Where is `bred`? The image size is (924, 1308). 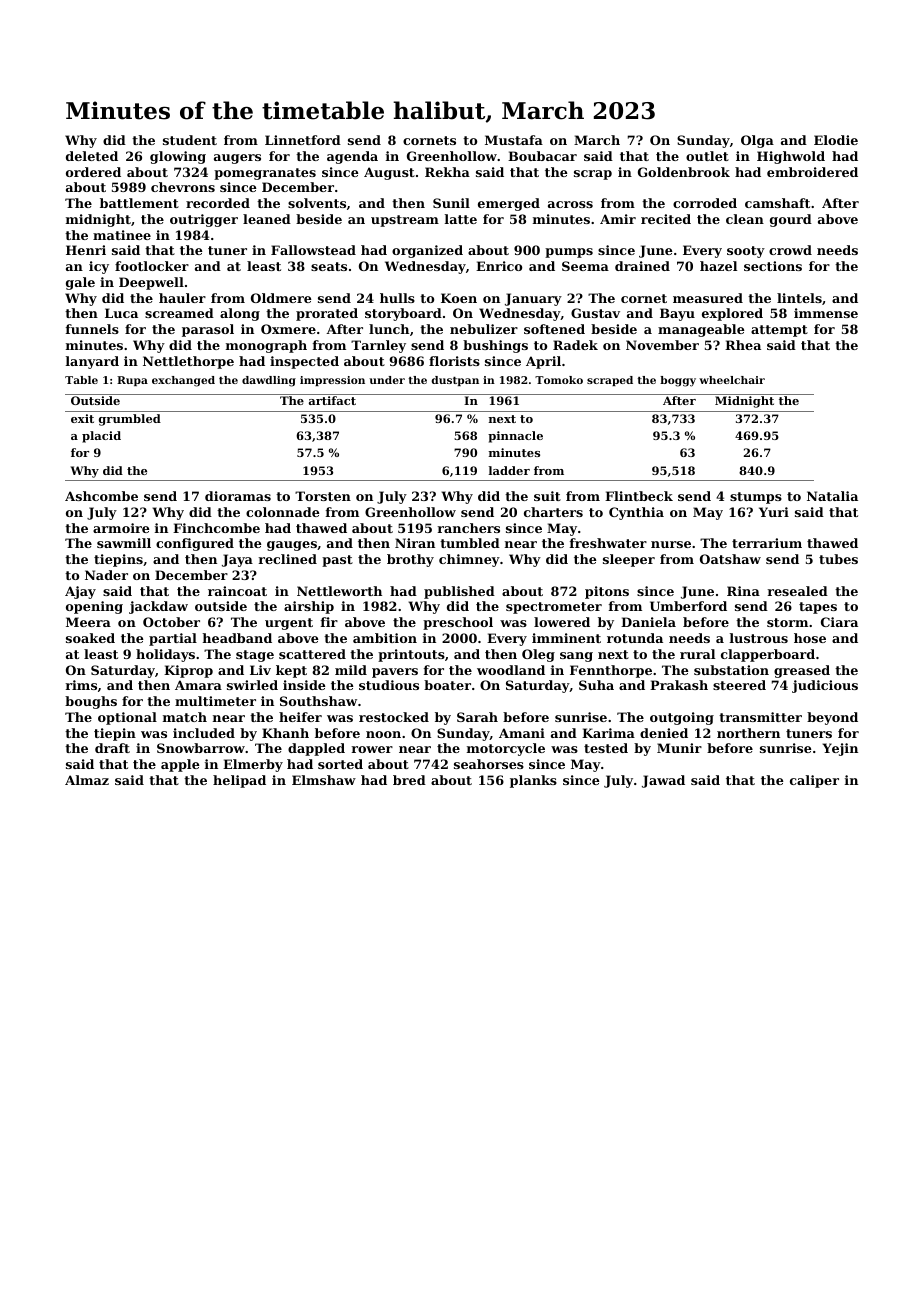
bred is located at coordinates (409, 780).
